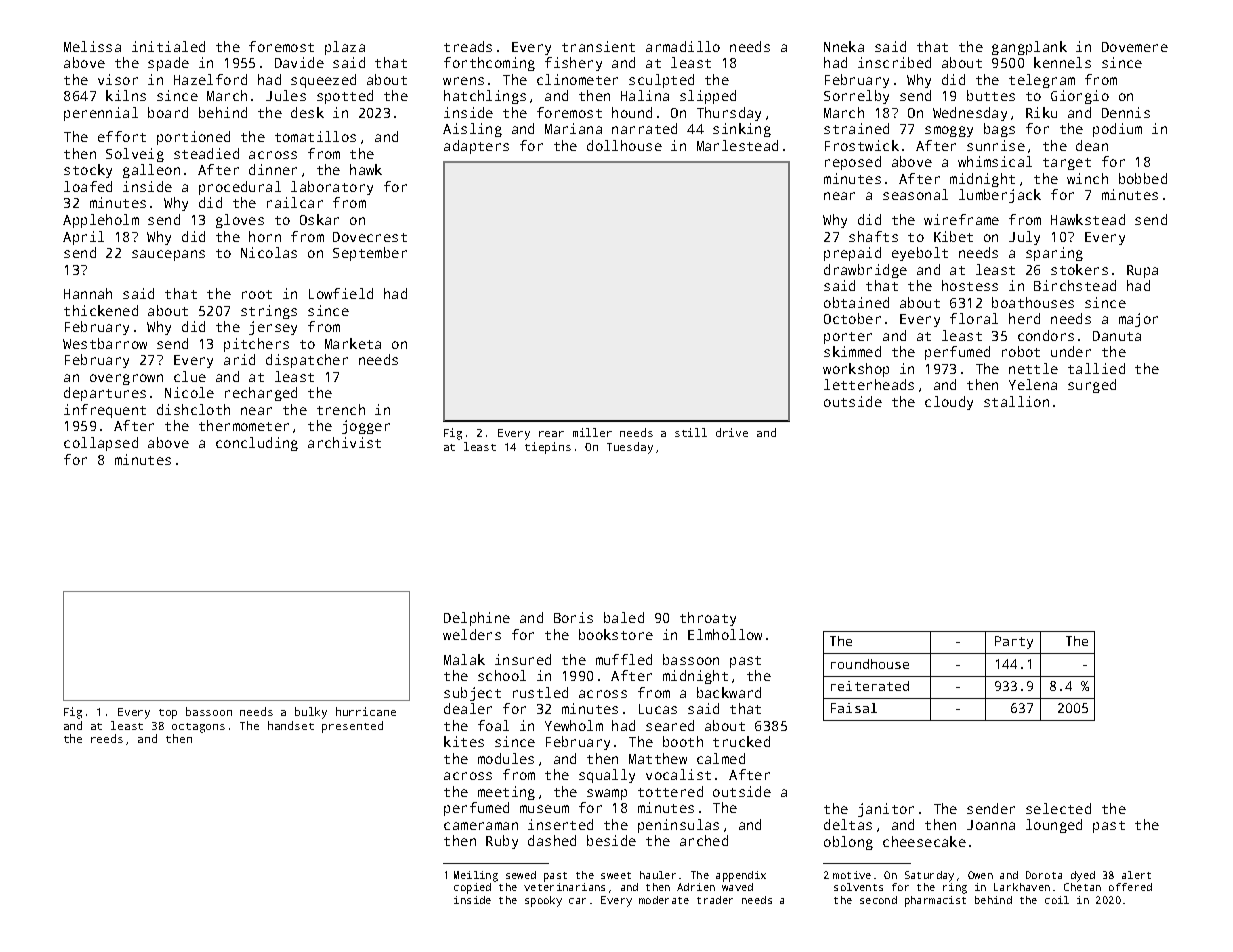 The width and height of the screenshot is (1233, 952). I want to click on Aisling, so click(472, 130).
